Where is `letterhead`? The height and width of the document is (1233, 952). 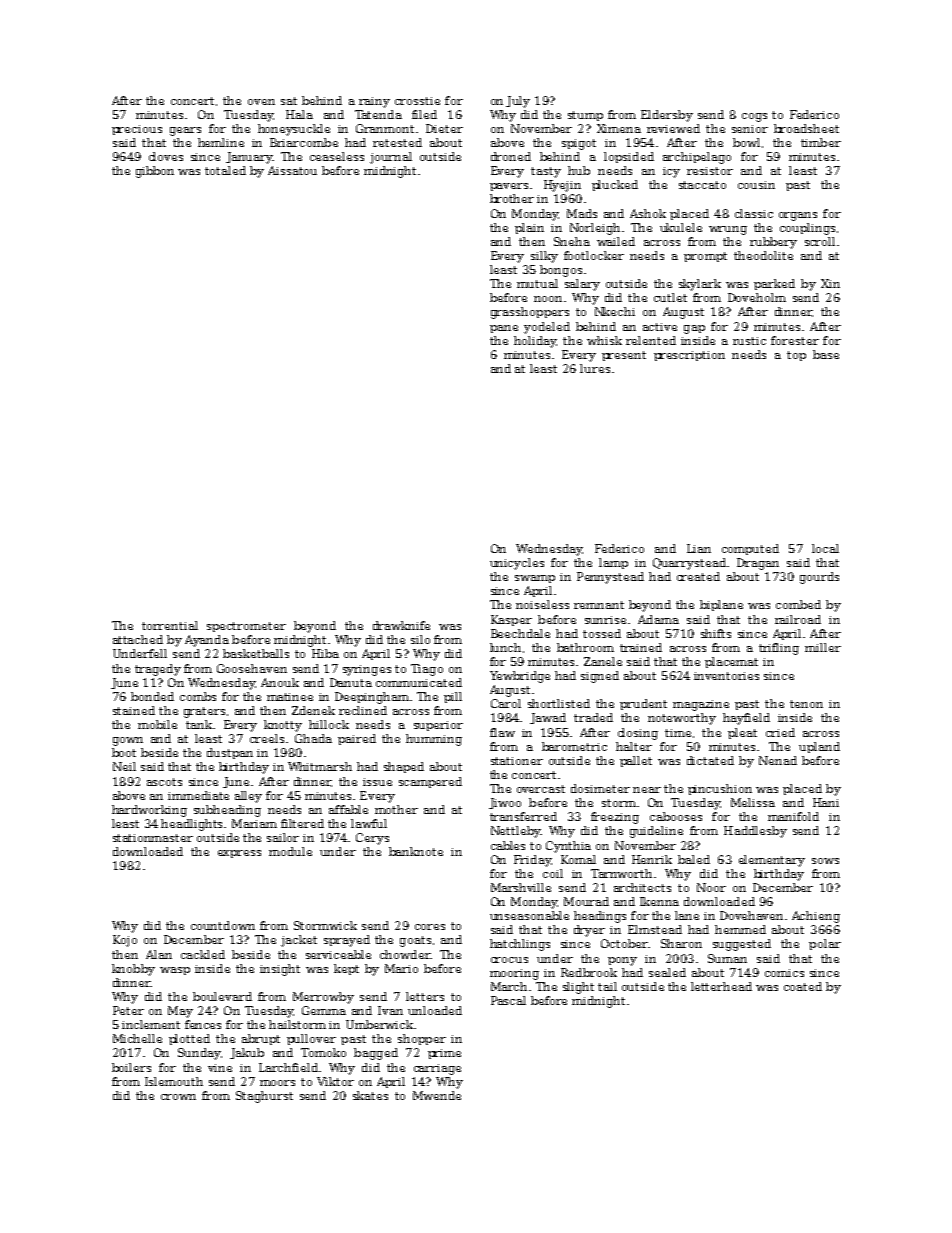
letterhead is located at coordinates (721, 986).
